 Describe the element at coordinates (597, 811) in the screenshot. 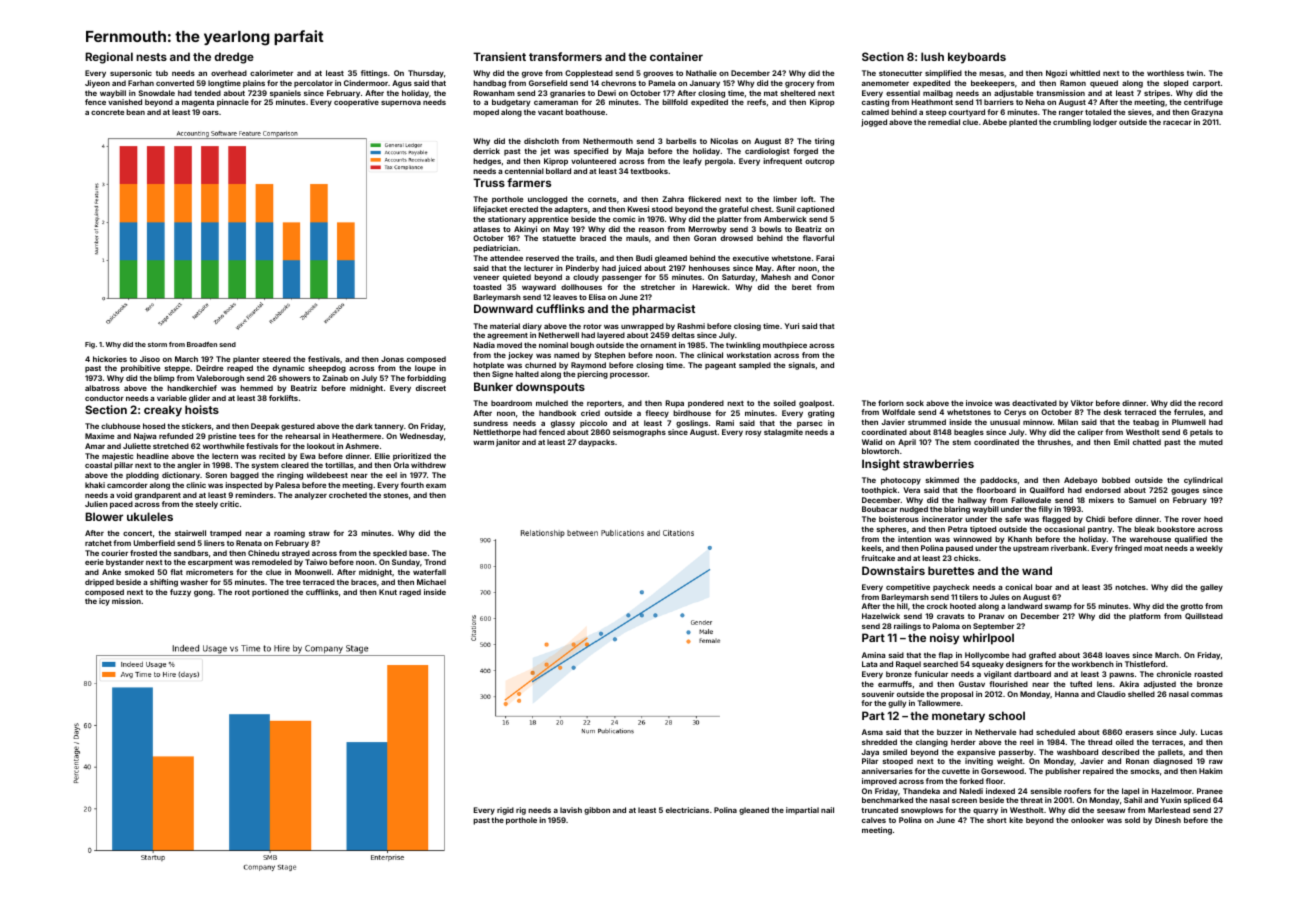

I see `gibbon` at that location.
